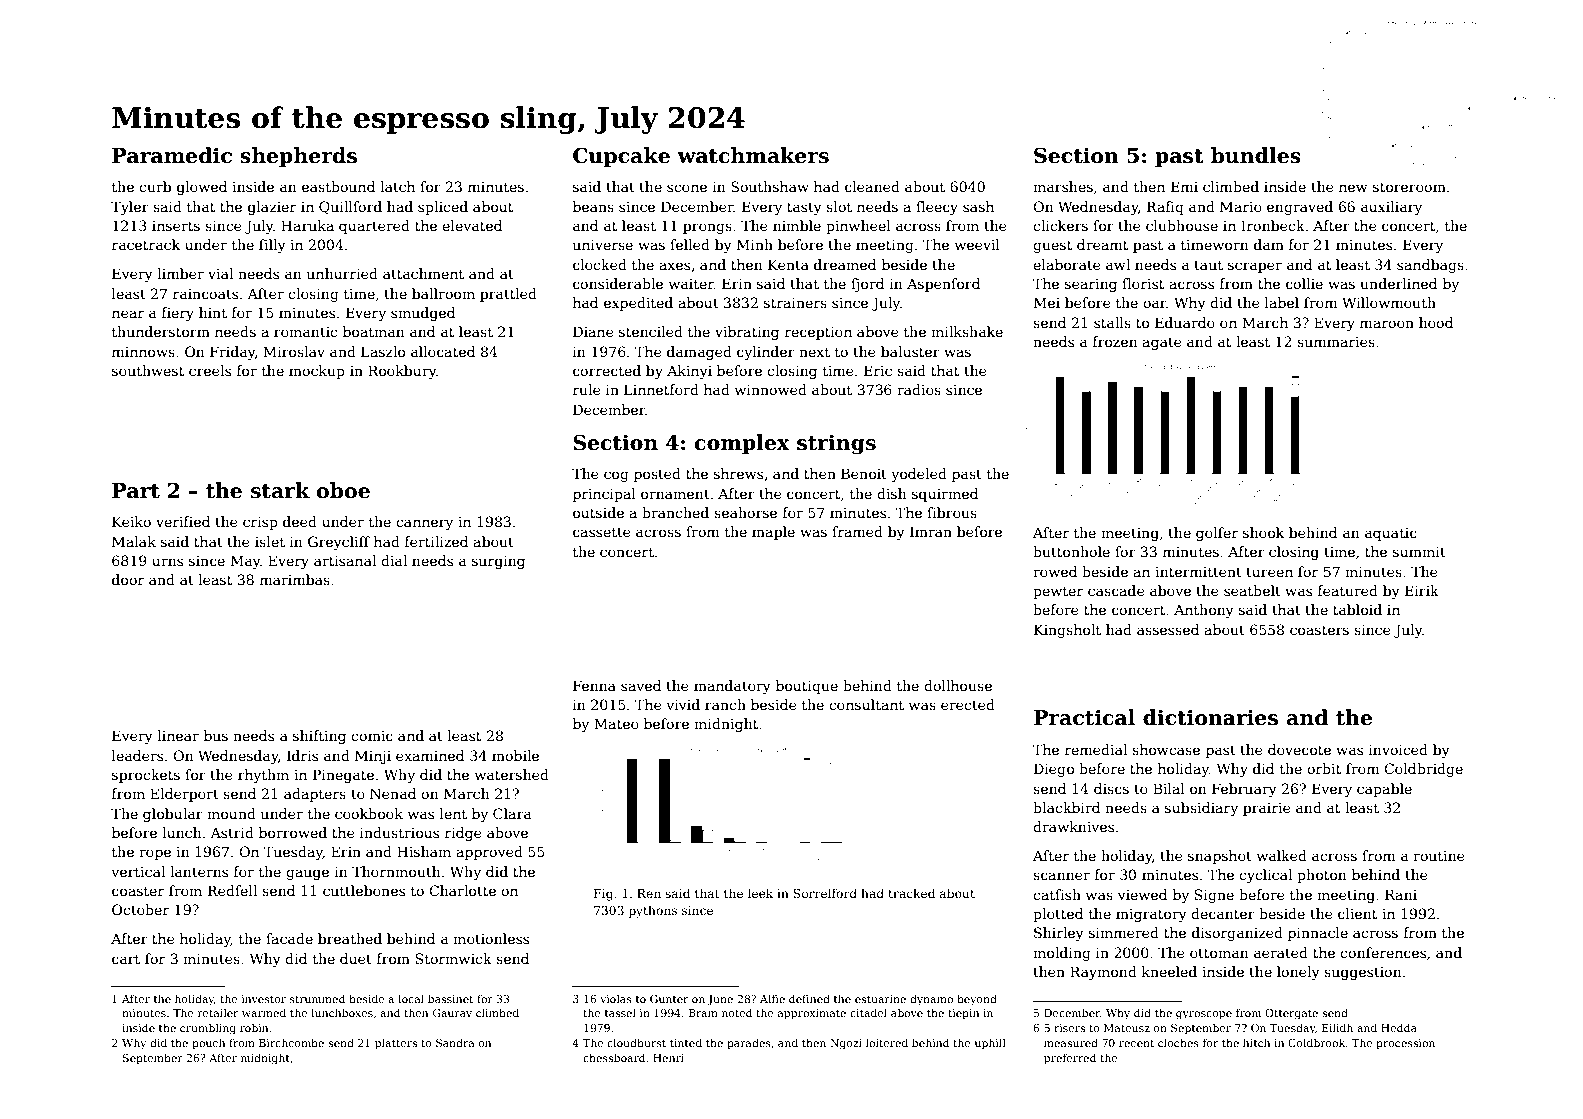 The image size is (1583, 1119). Describe the element at coordinates (1263, 532) in the document. I see `shook` at that location.
